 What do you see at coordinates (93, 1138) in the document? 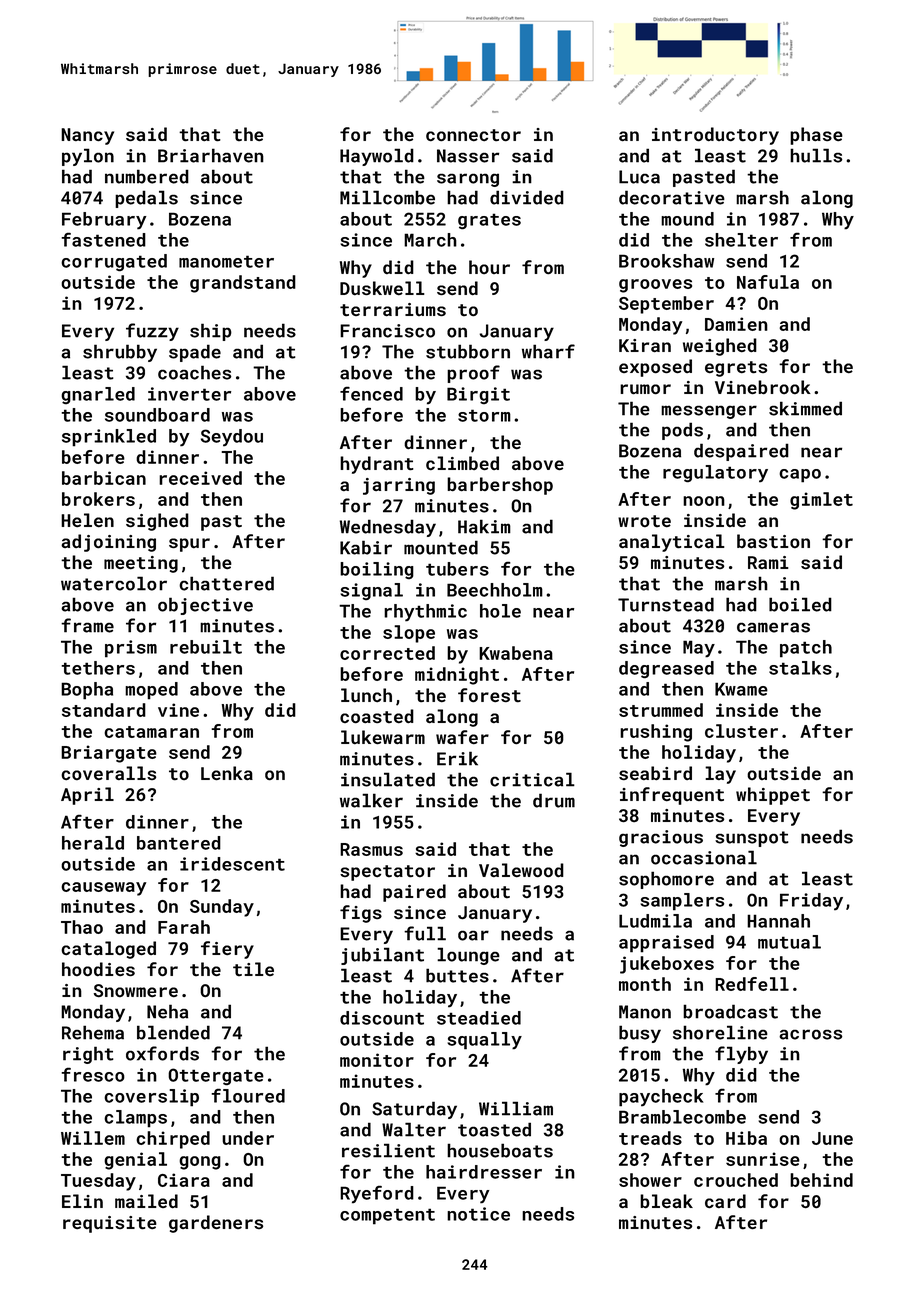
I see `Willem` at bounding box center [93, 1138].
